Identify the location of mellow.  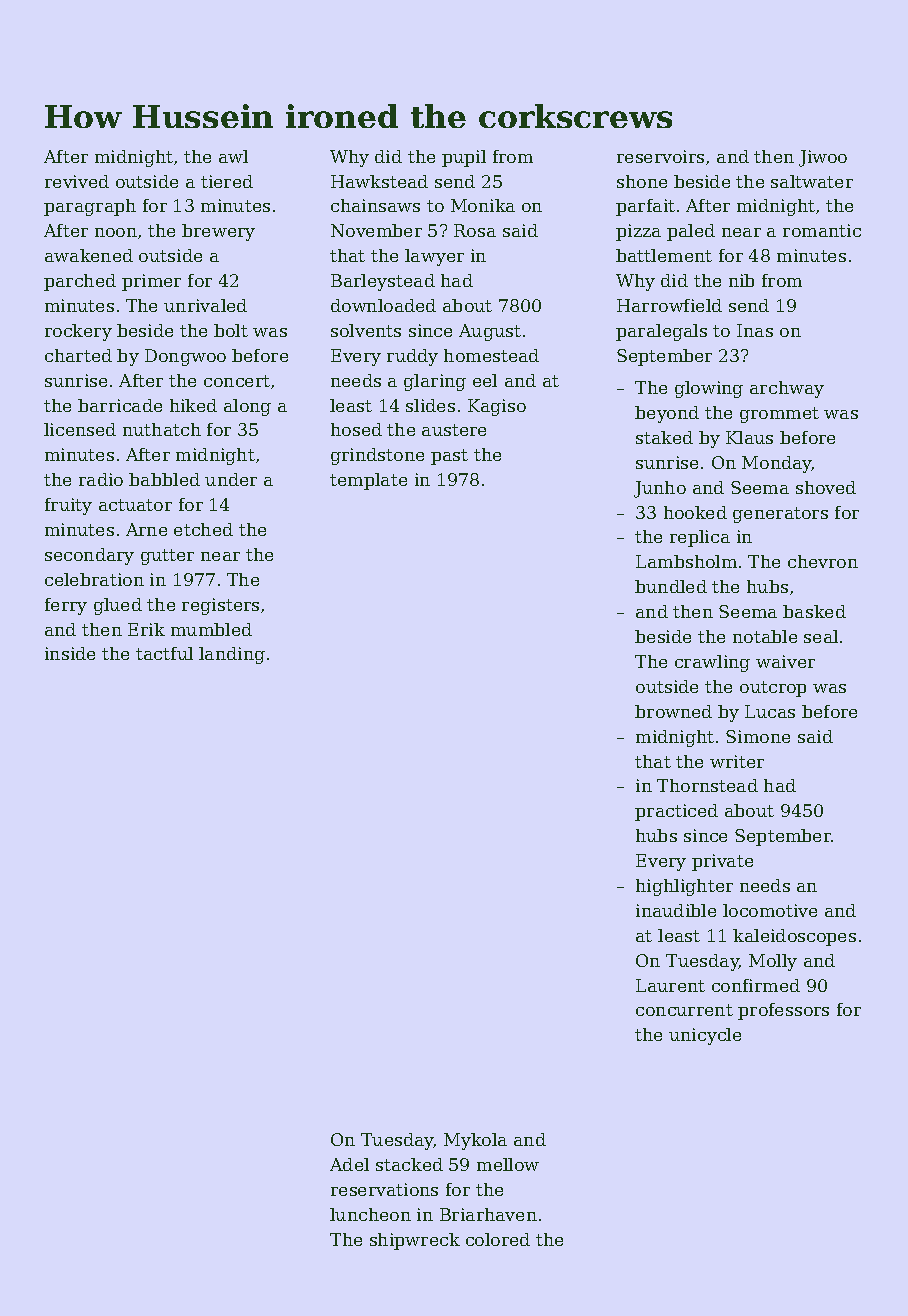
(508, 1164).
